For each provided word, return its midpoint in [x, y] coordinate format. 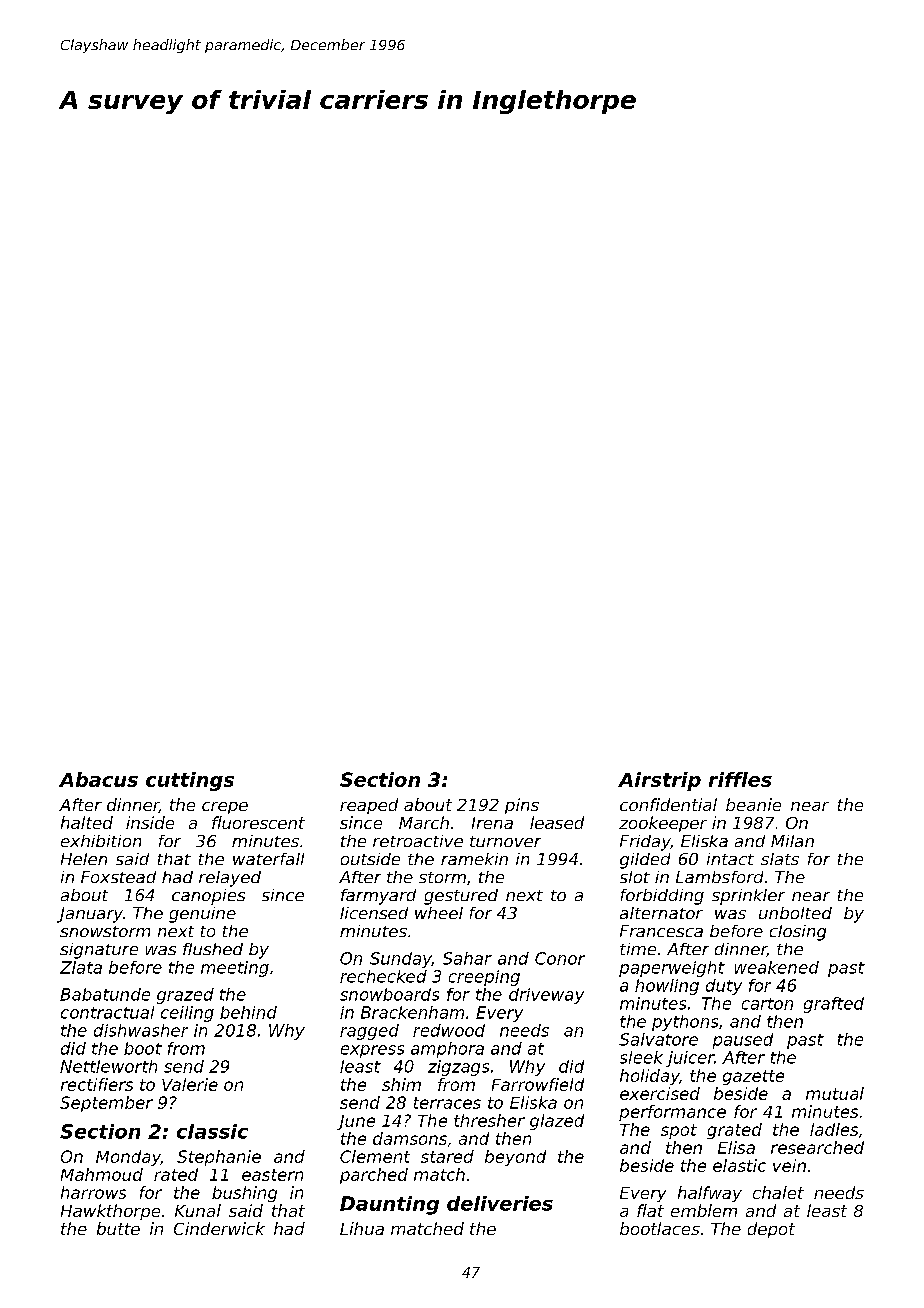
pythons [685, 1023]
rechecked [383, 976]
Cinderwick [219, 1228]
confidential [668, 804]
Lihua [362, 1228]
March [424, 822]
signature [99, 951]
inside [150, 822]
